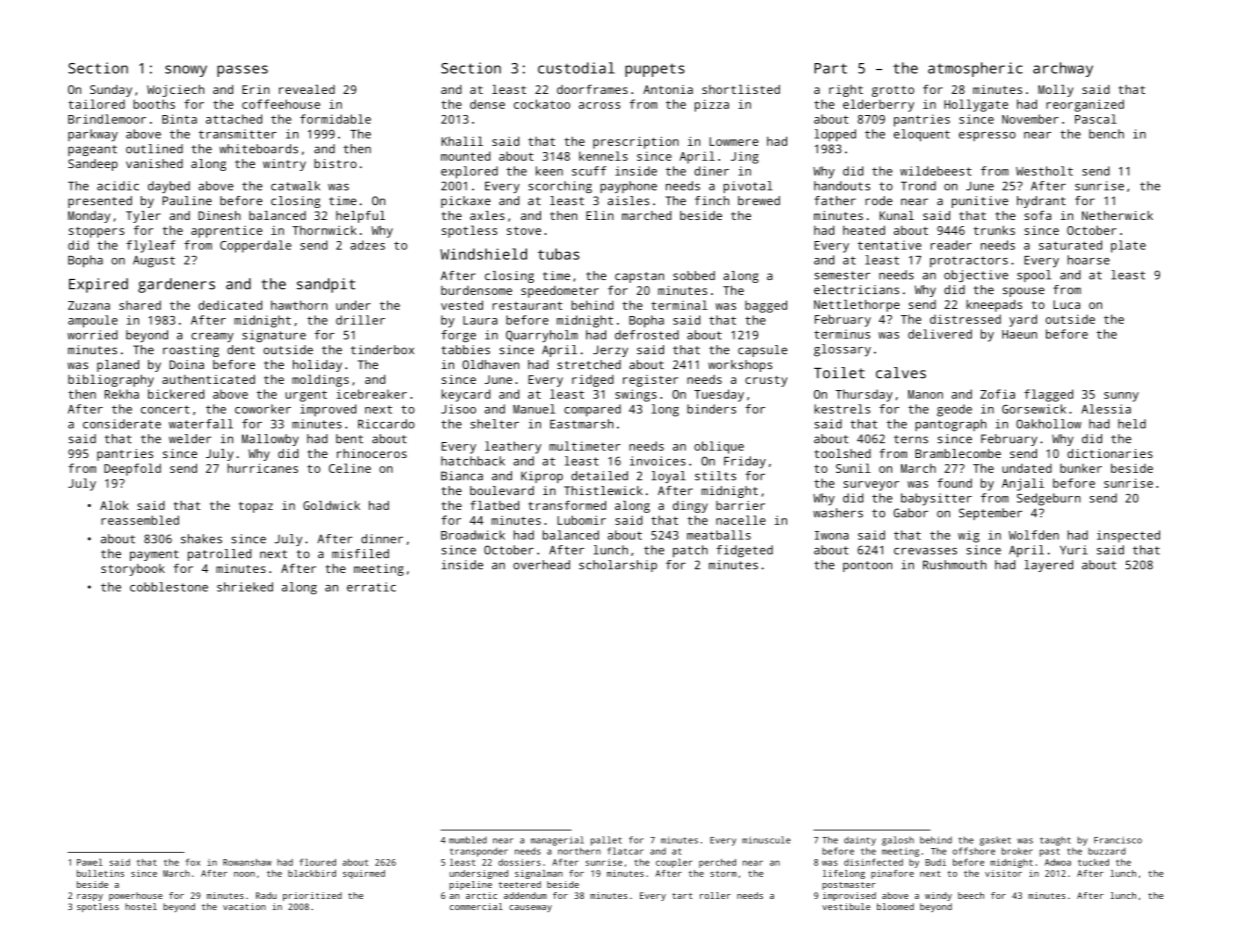 This screenshot has height=952, width=1233. Describe the element at coordinates (1106, 134) in the screenshot. I see `bench` at that location.
